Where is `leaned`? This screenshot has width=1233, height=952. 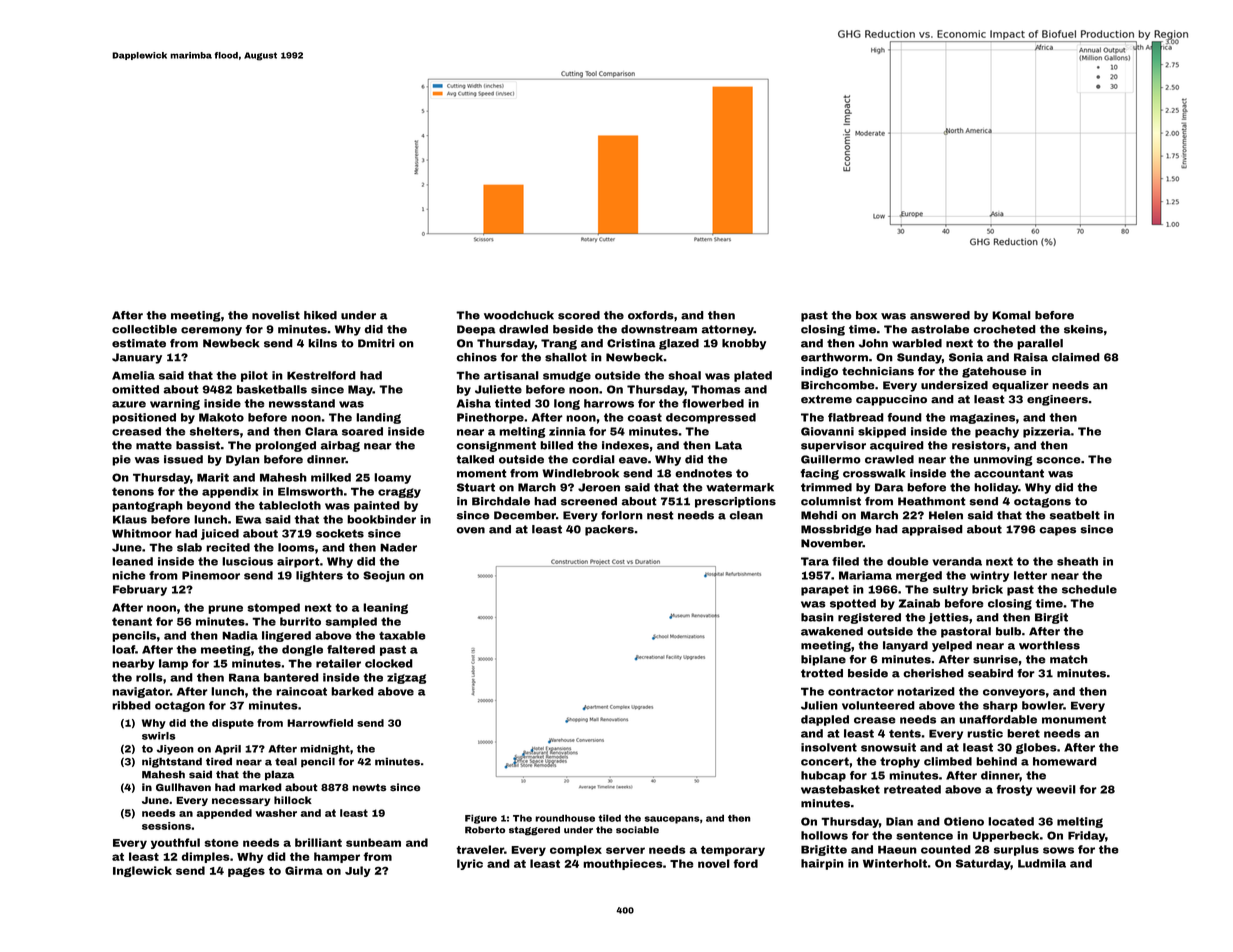 leaned is located at coordinates (132, 561).
